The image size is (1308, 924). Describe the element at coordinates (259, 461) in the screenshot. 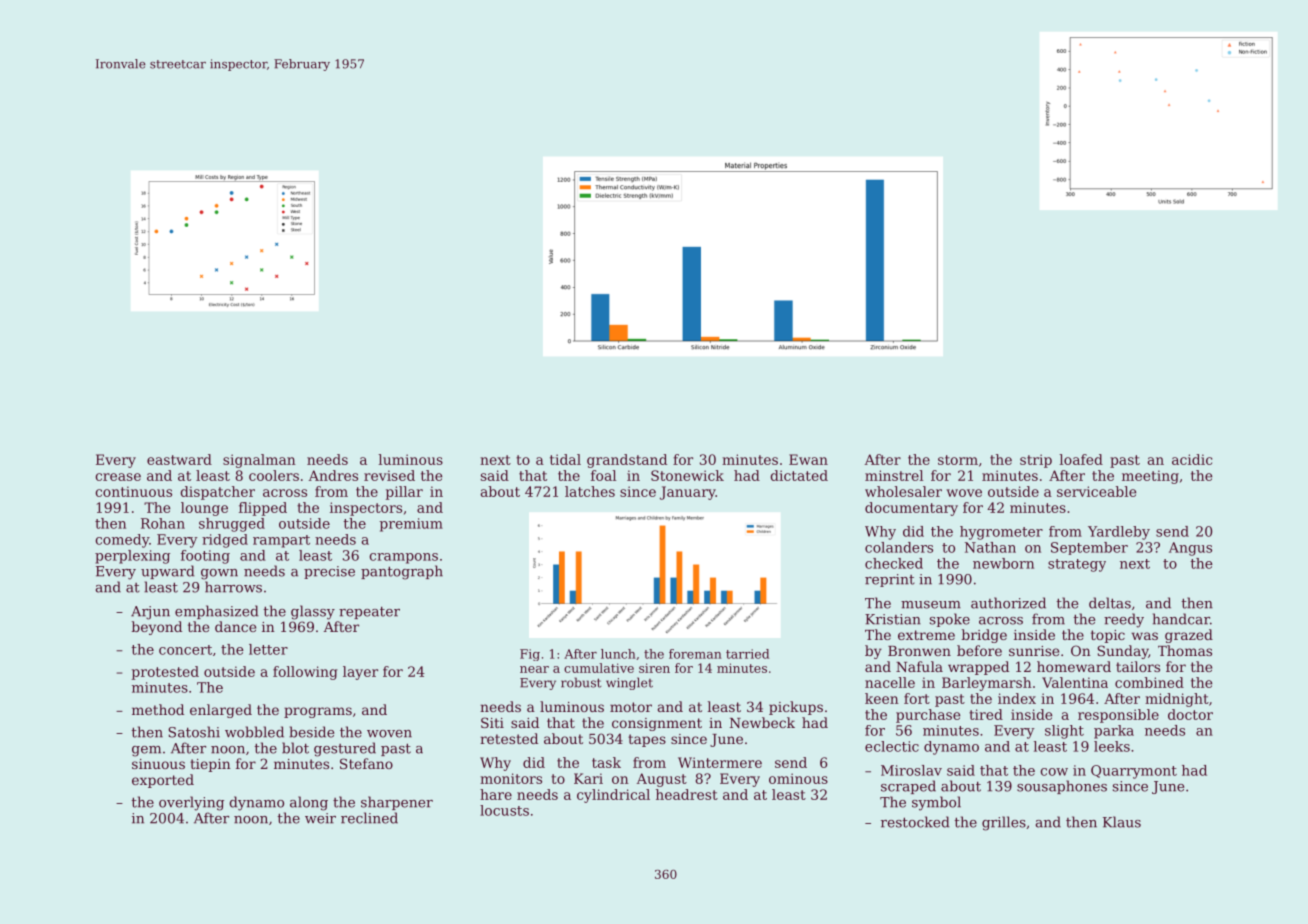

I see `signalman` at that location.
